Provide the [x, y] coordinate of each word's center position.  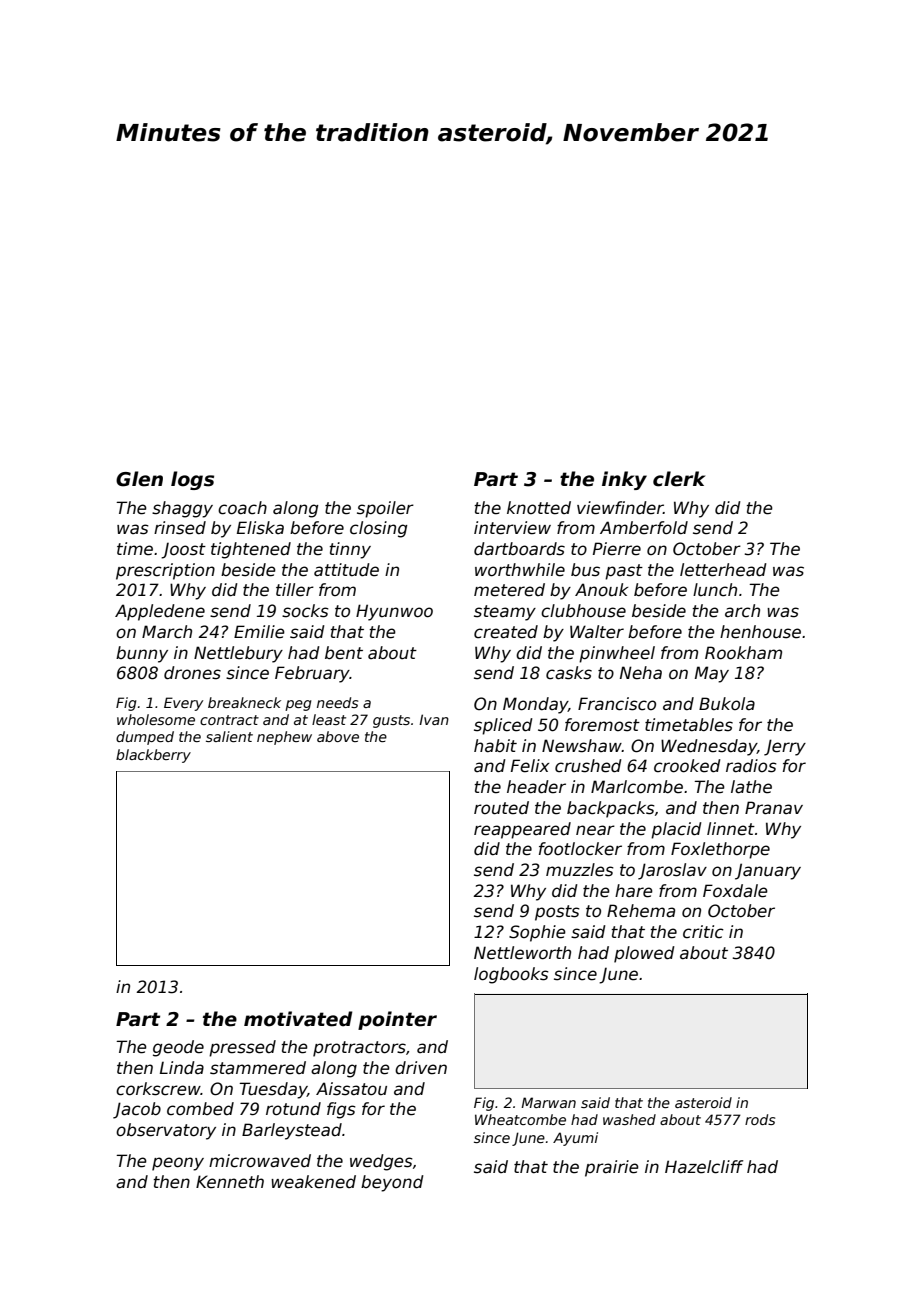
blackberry [153, 756]
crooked [687, 766]
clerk [679, 479]
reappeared [522, 830]
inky [624, 480]
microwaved [260, 1161]
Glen [139, 479]
